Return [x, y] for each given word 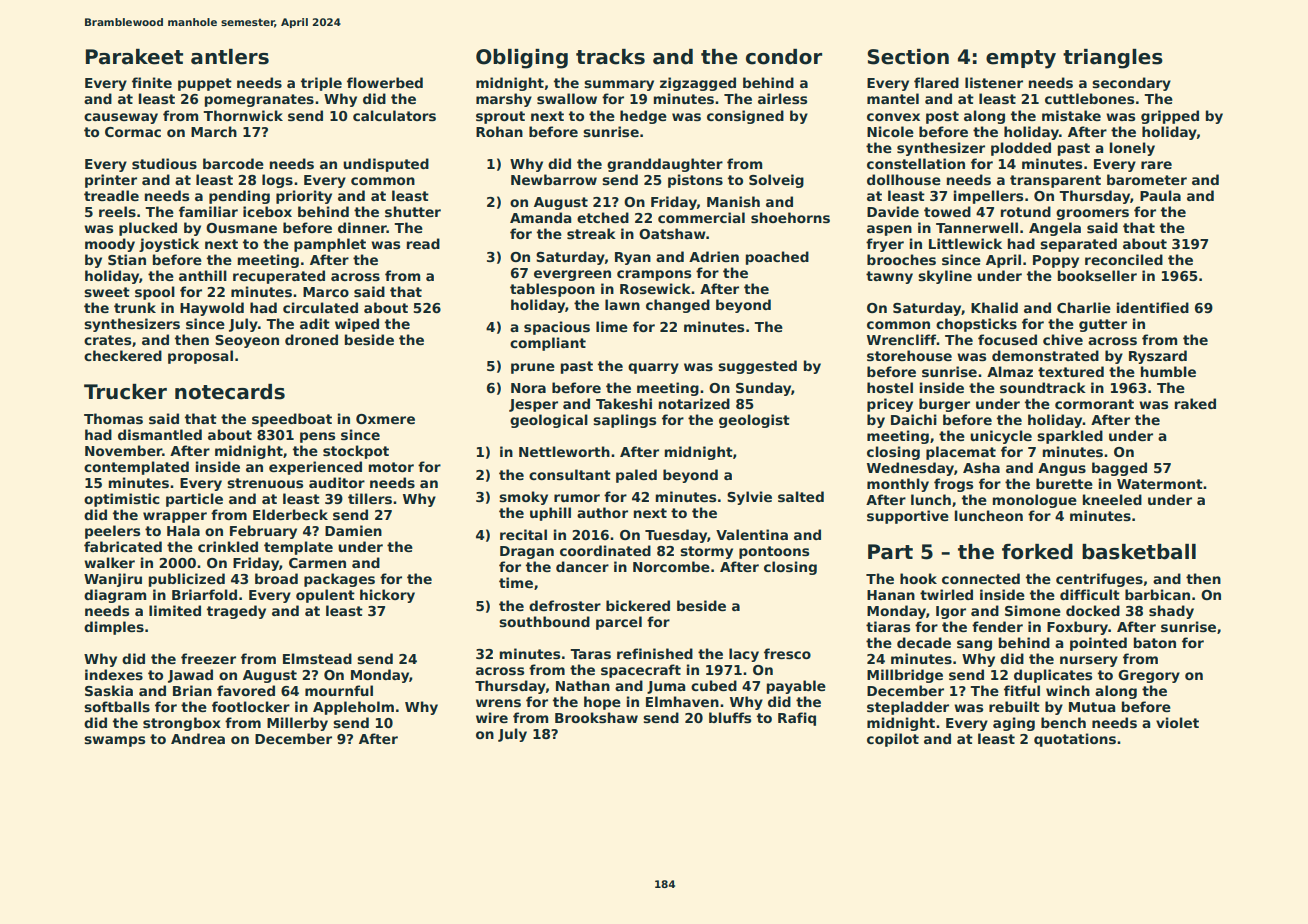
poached [777, 258]
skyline [945, 277]
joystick [169, 245]
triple [321, 84]
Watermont [1160, 484]
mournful [339, 690]
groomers [1092, 214]
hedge [643, 117]
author [602, 512]
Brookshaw [596, 717]
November [123, 450]
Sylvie [749, 498]
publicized [187, 580]
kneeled [1112, 499]
